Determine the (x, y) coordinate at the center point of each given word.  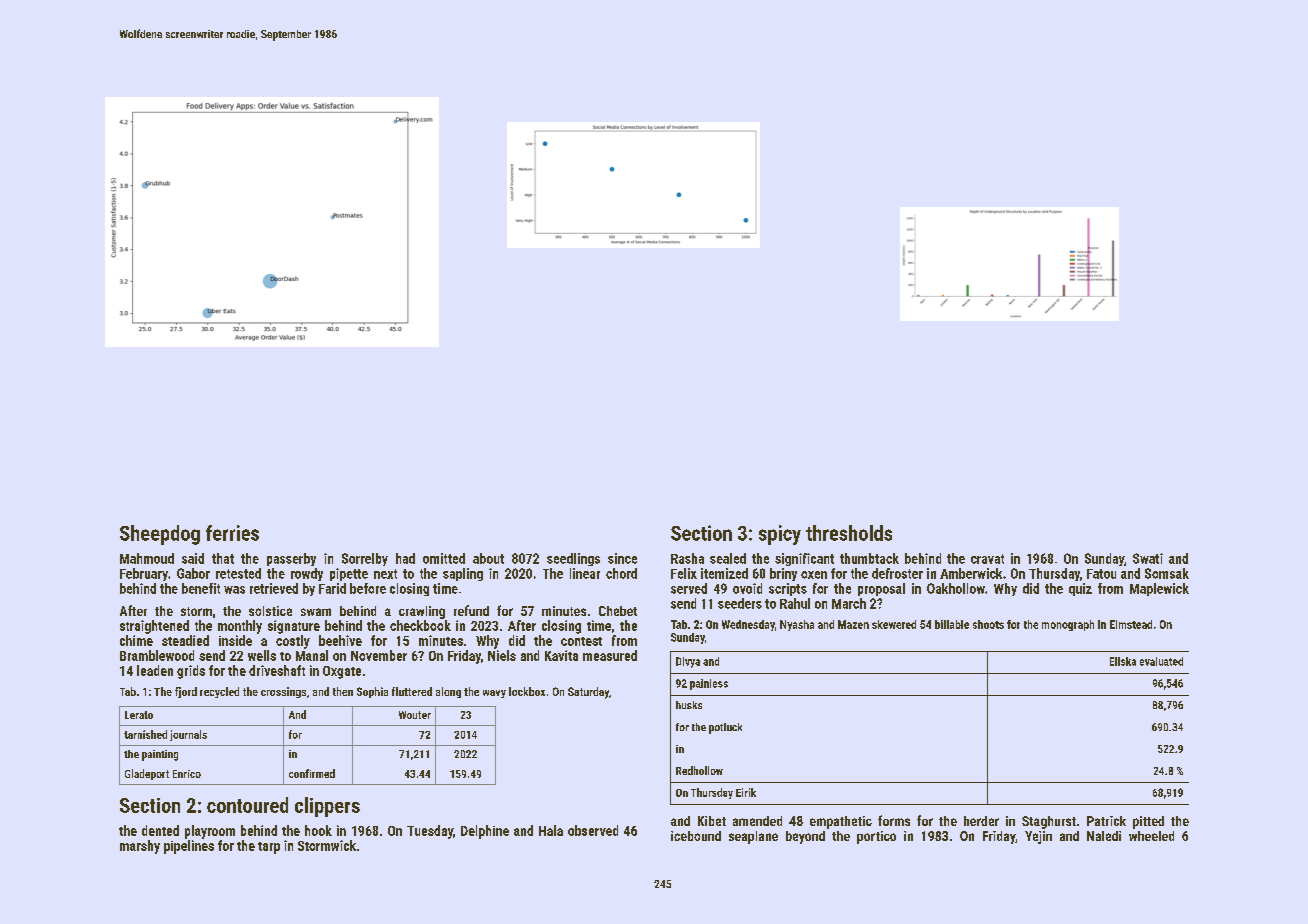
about (488, 558)
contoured (247, 805)
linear (585, 573)
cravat (987, 559)
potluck (725, 728)
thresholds (849, 533)
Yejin (1038, 837)
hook (318, 830)
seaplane (753, 837)
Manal (312, 655)
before (368, 588)
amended (757, 821)
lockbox (527, 691)
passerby (291, 559)
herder (981, 821)
